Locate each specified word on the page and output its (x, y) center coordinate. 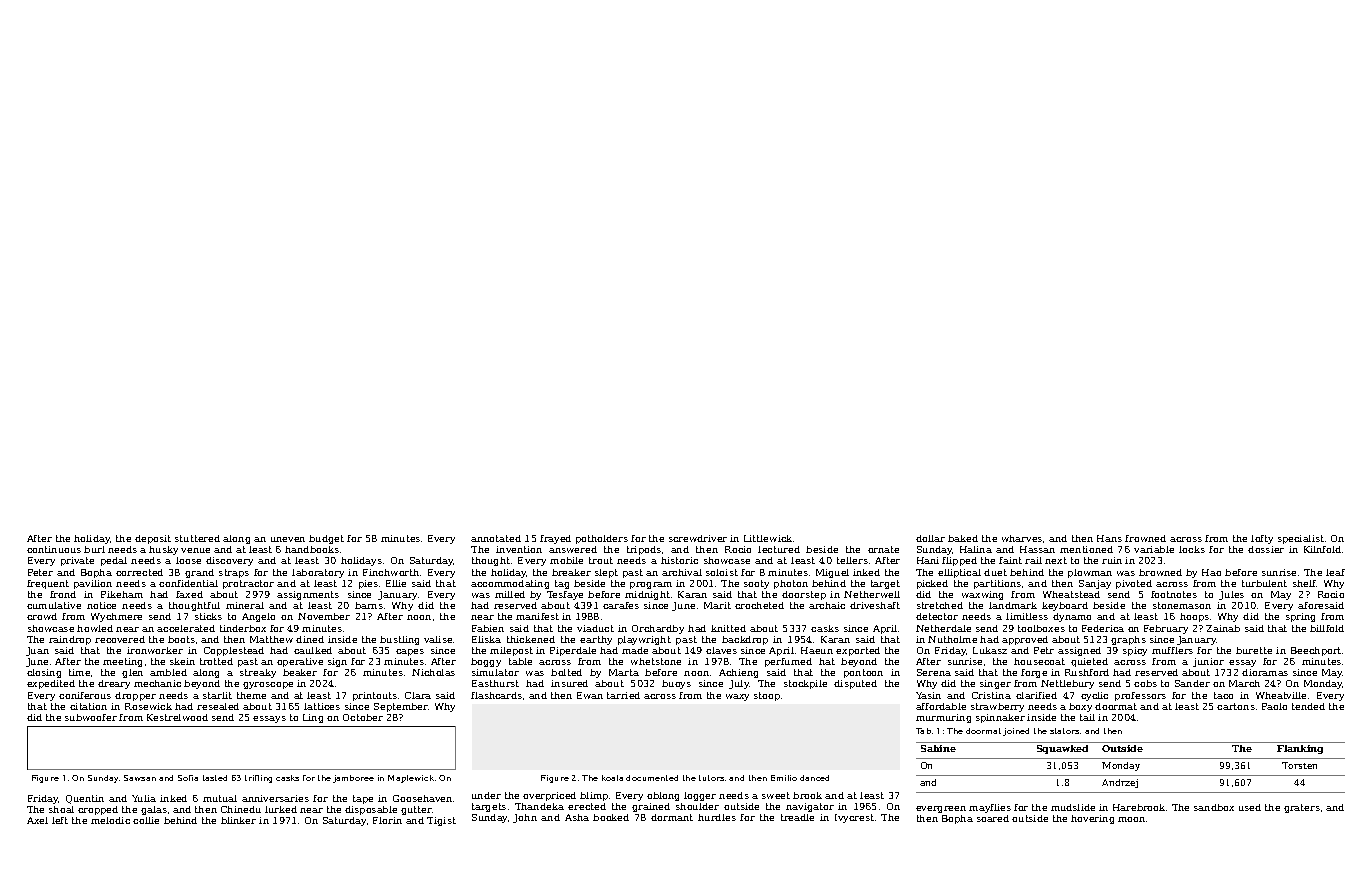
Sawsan (140, 778)
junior (1208, 662)
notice (101, 605)
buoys (676, 684)
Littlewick (768, 538)
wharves (1022, 538)
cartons (1236, 706)
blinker (238, 820)
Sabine (938, 748)
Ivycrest (854, 818)
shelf (1305, 583)
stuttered (197, 538)
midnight (647, 595)
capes (410, 652)
